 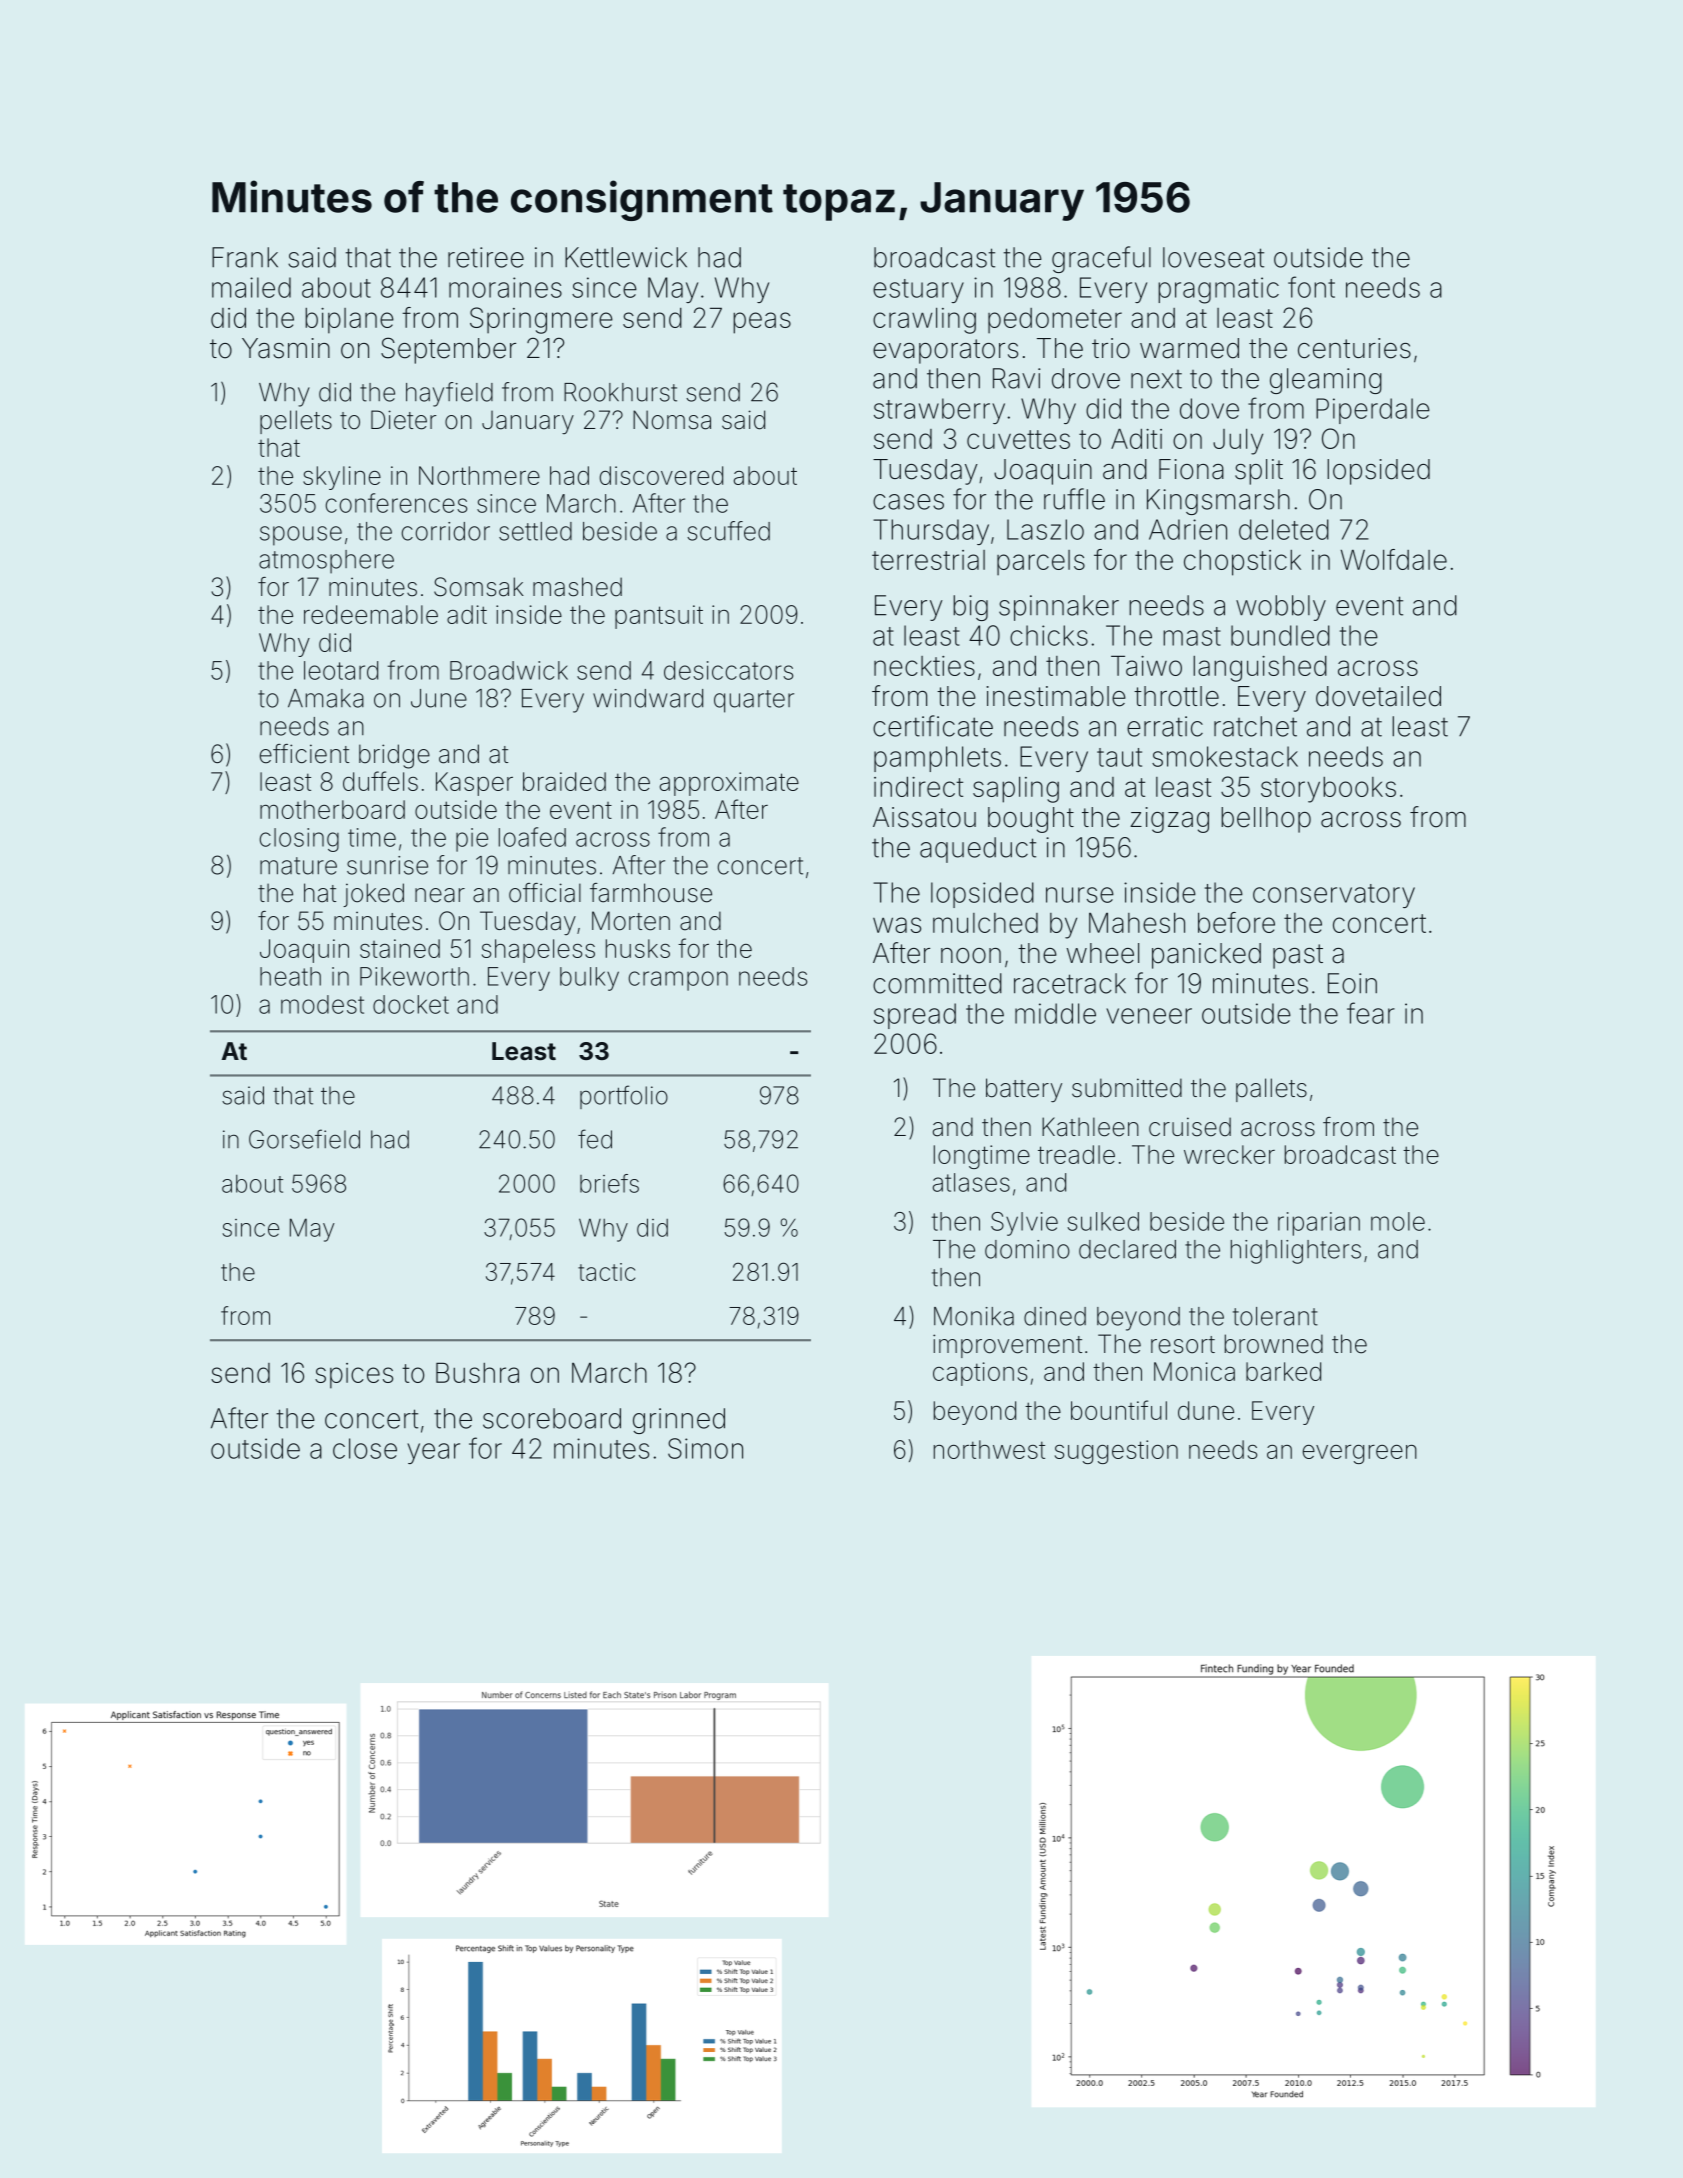 What do you see at coordinates (1328, 790) in the document?
I see `storybooks` at bounding box center [1328, 790].
